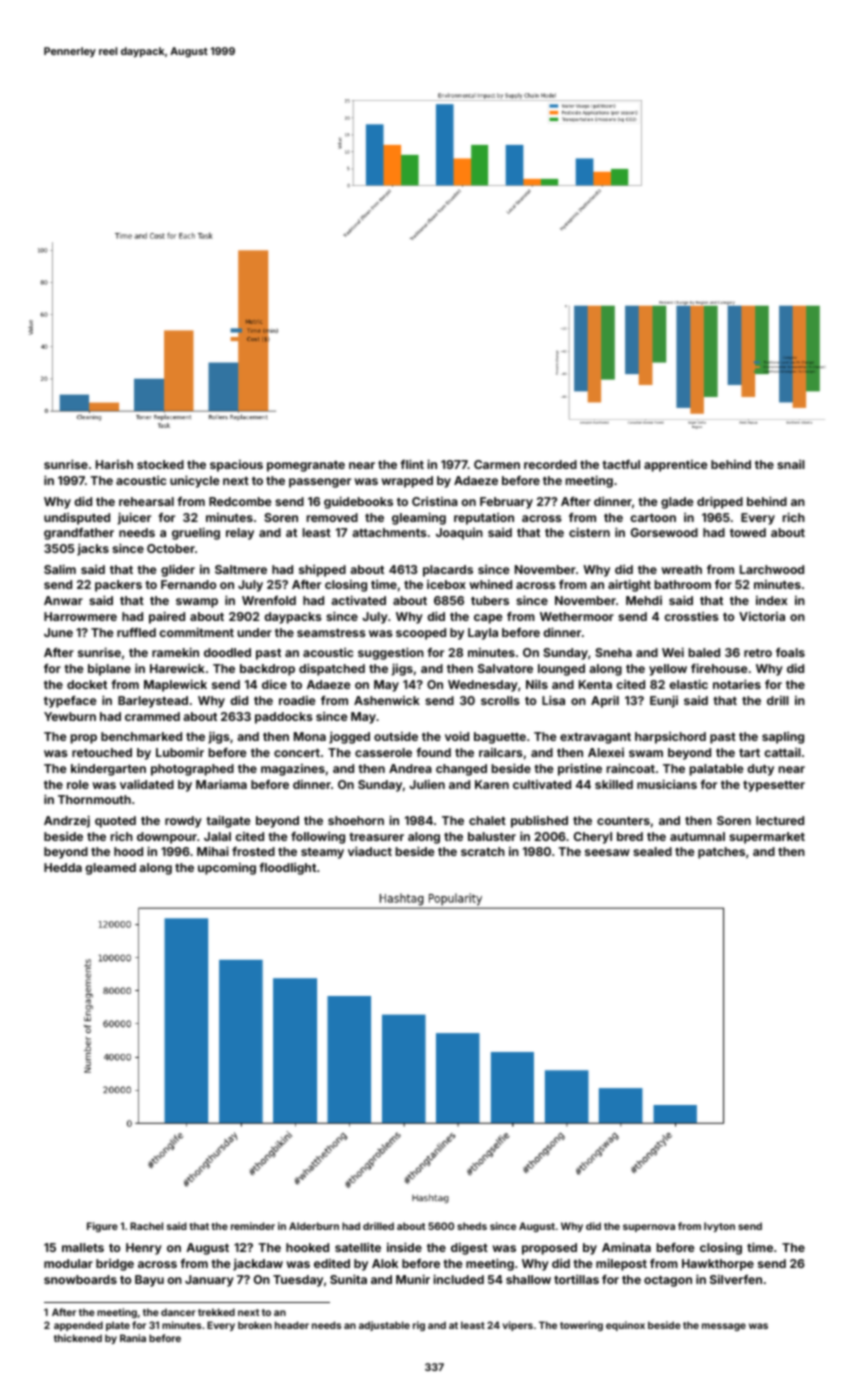 The width and height of the document is (849, 1400). I want to click on Alderburn, so click(314, 1226).
